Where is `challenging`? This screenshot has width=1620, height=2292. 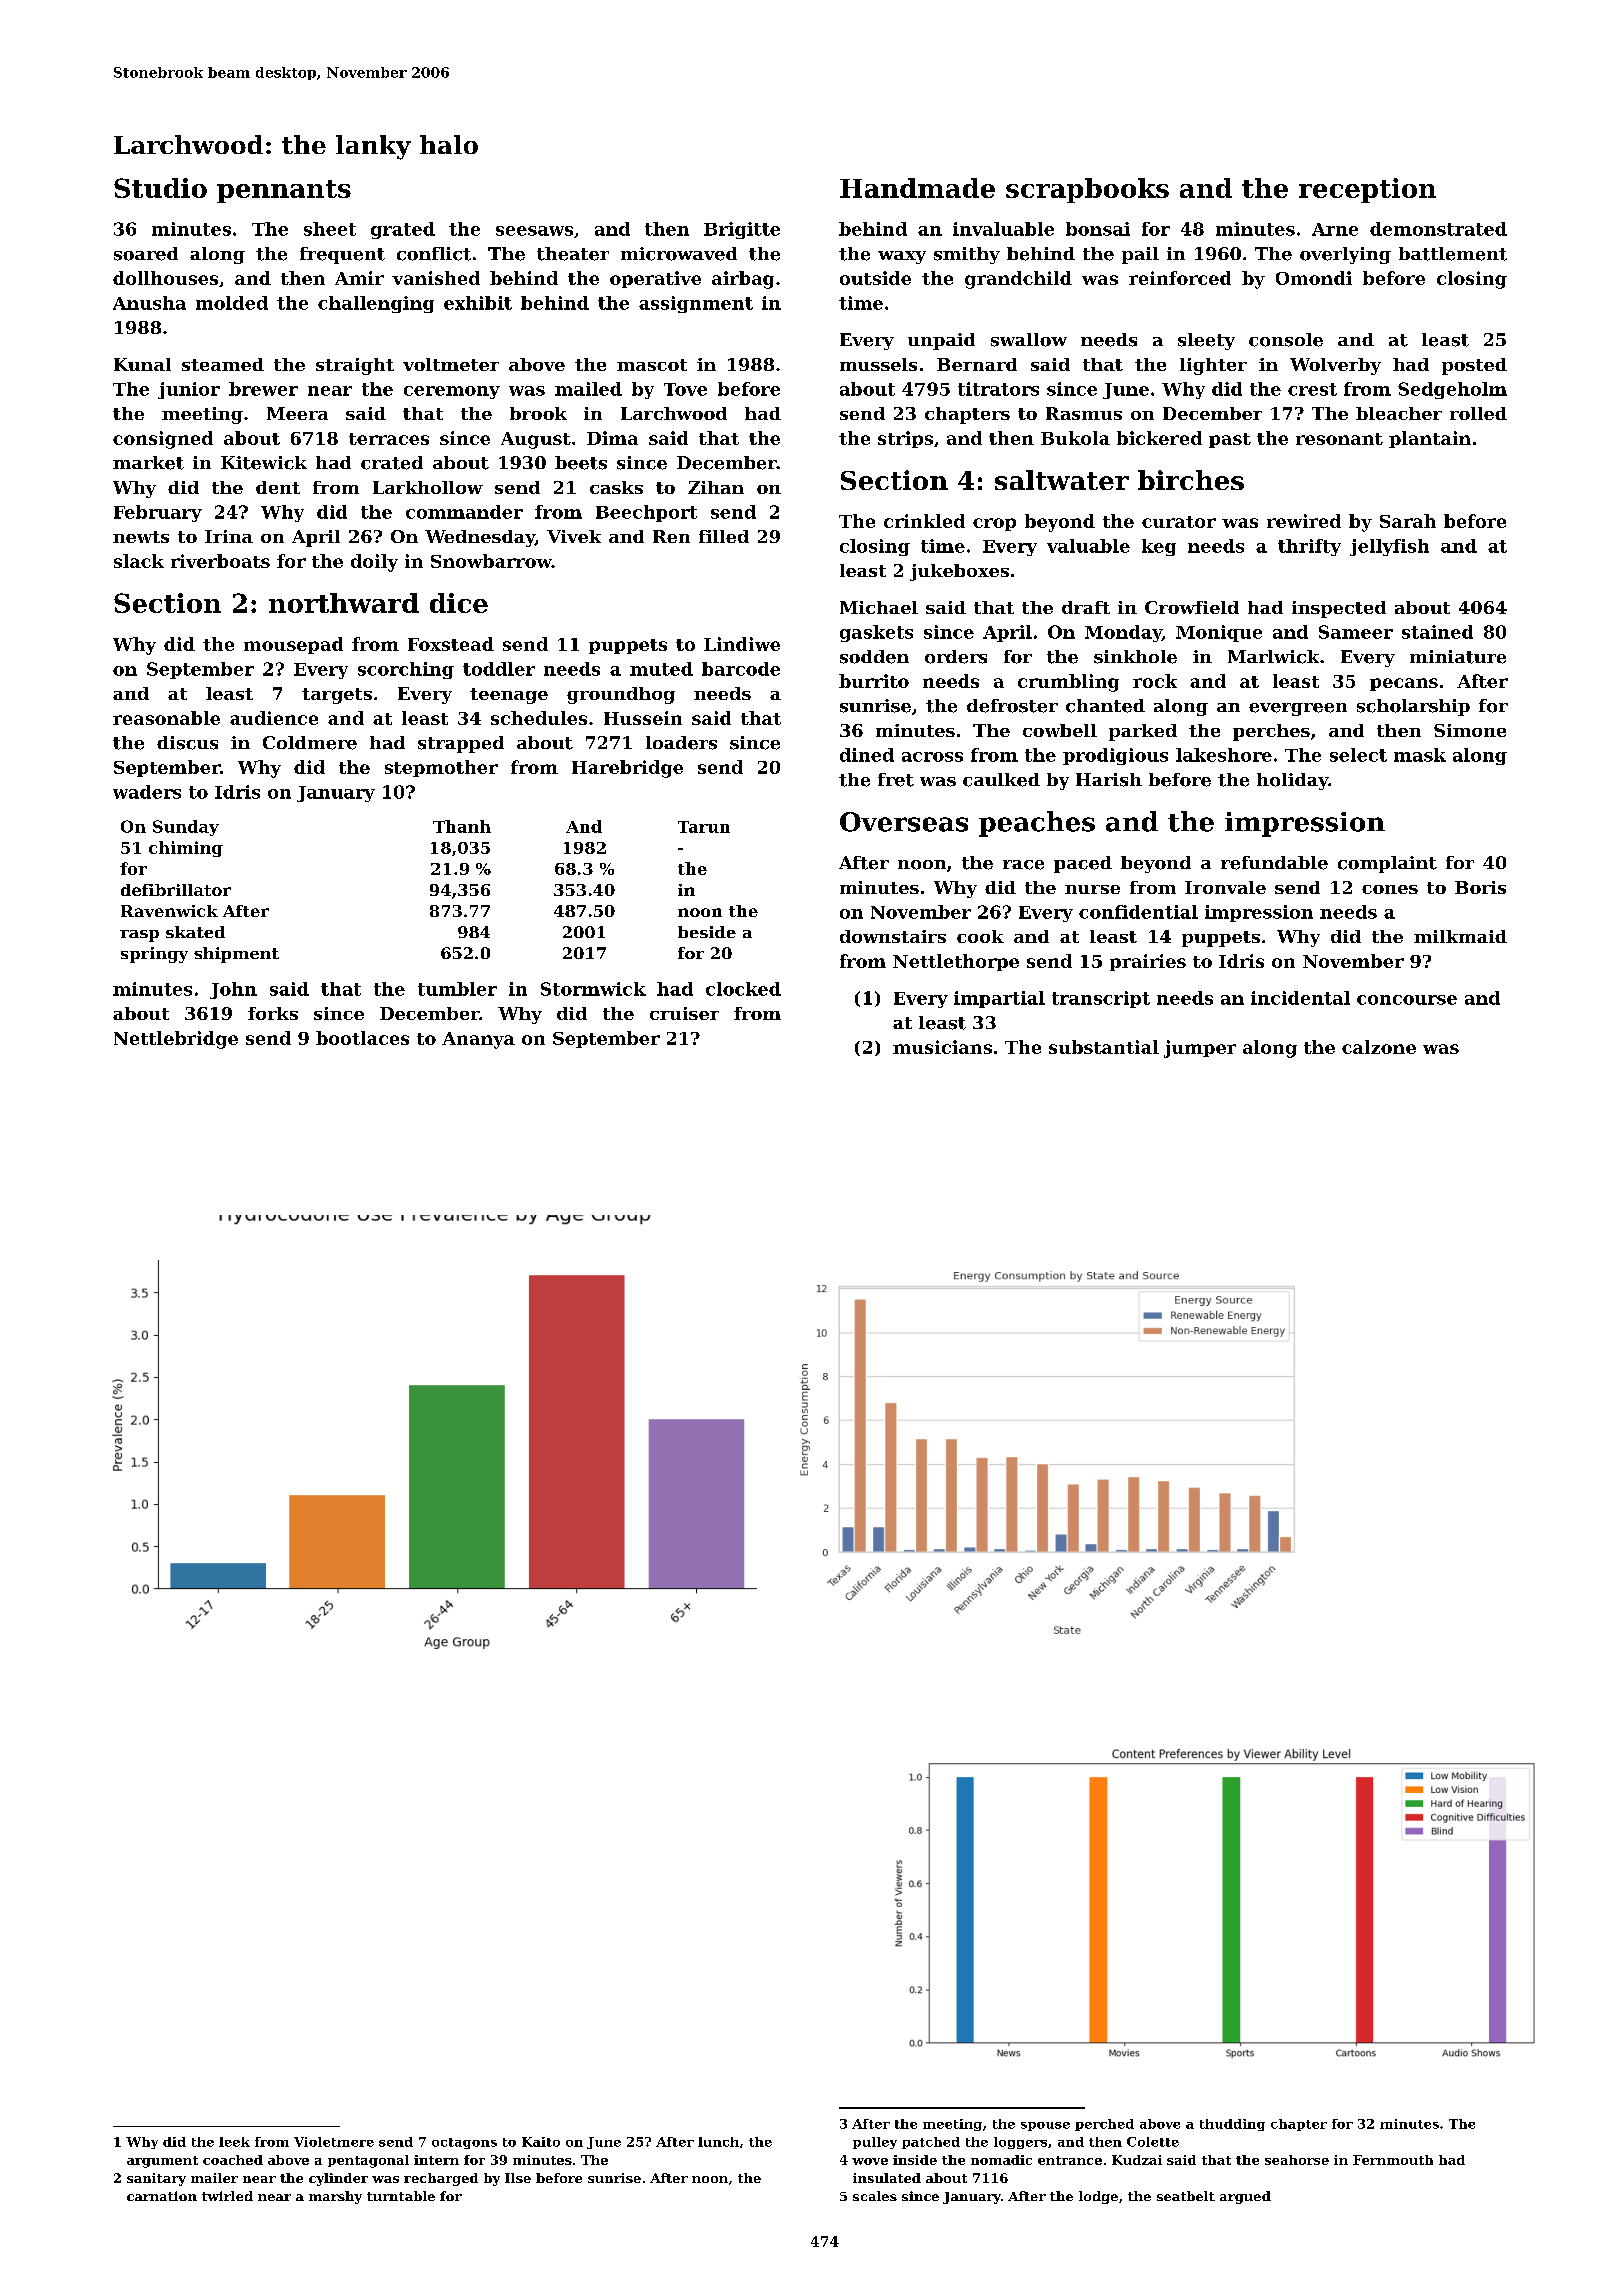
challenging is located at coordinates (376, 304).
